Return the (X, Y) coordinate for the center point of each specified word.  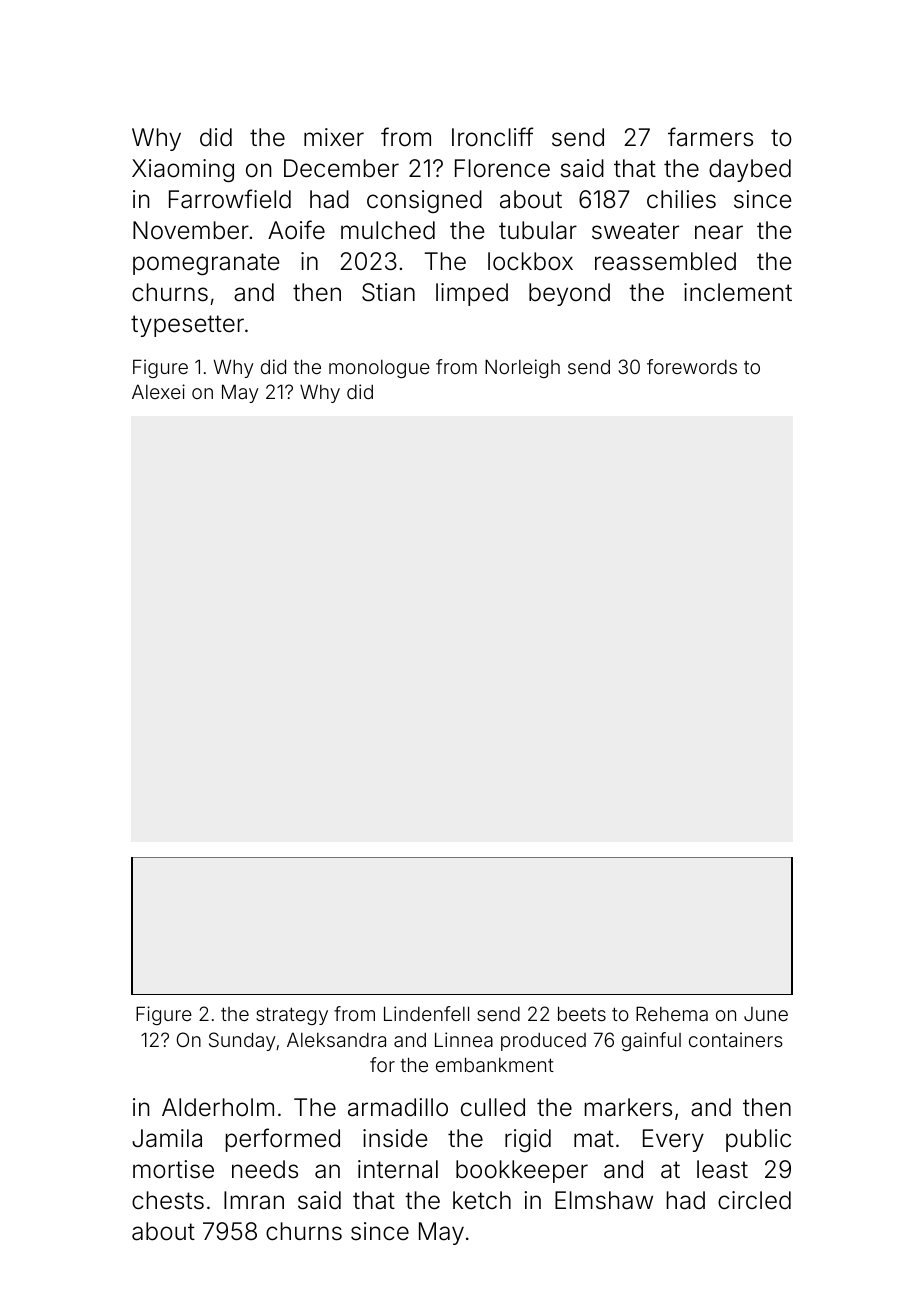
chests (168, 1200)
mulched (388, 230)
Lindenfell (426, 1013)
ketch (482, 1200)
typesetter (187, 326)
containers (736, 1039)
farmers (710, 137)
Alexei (158, 391)
